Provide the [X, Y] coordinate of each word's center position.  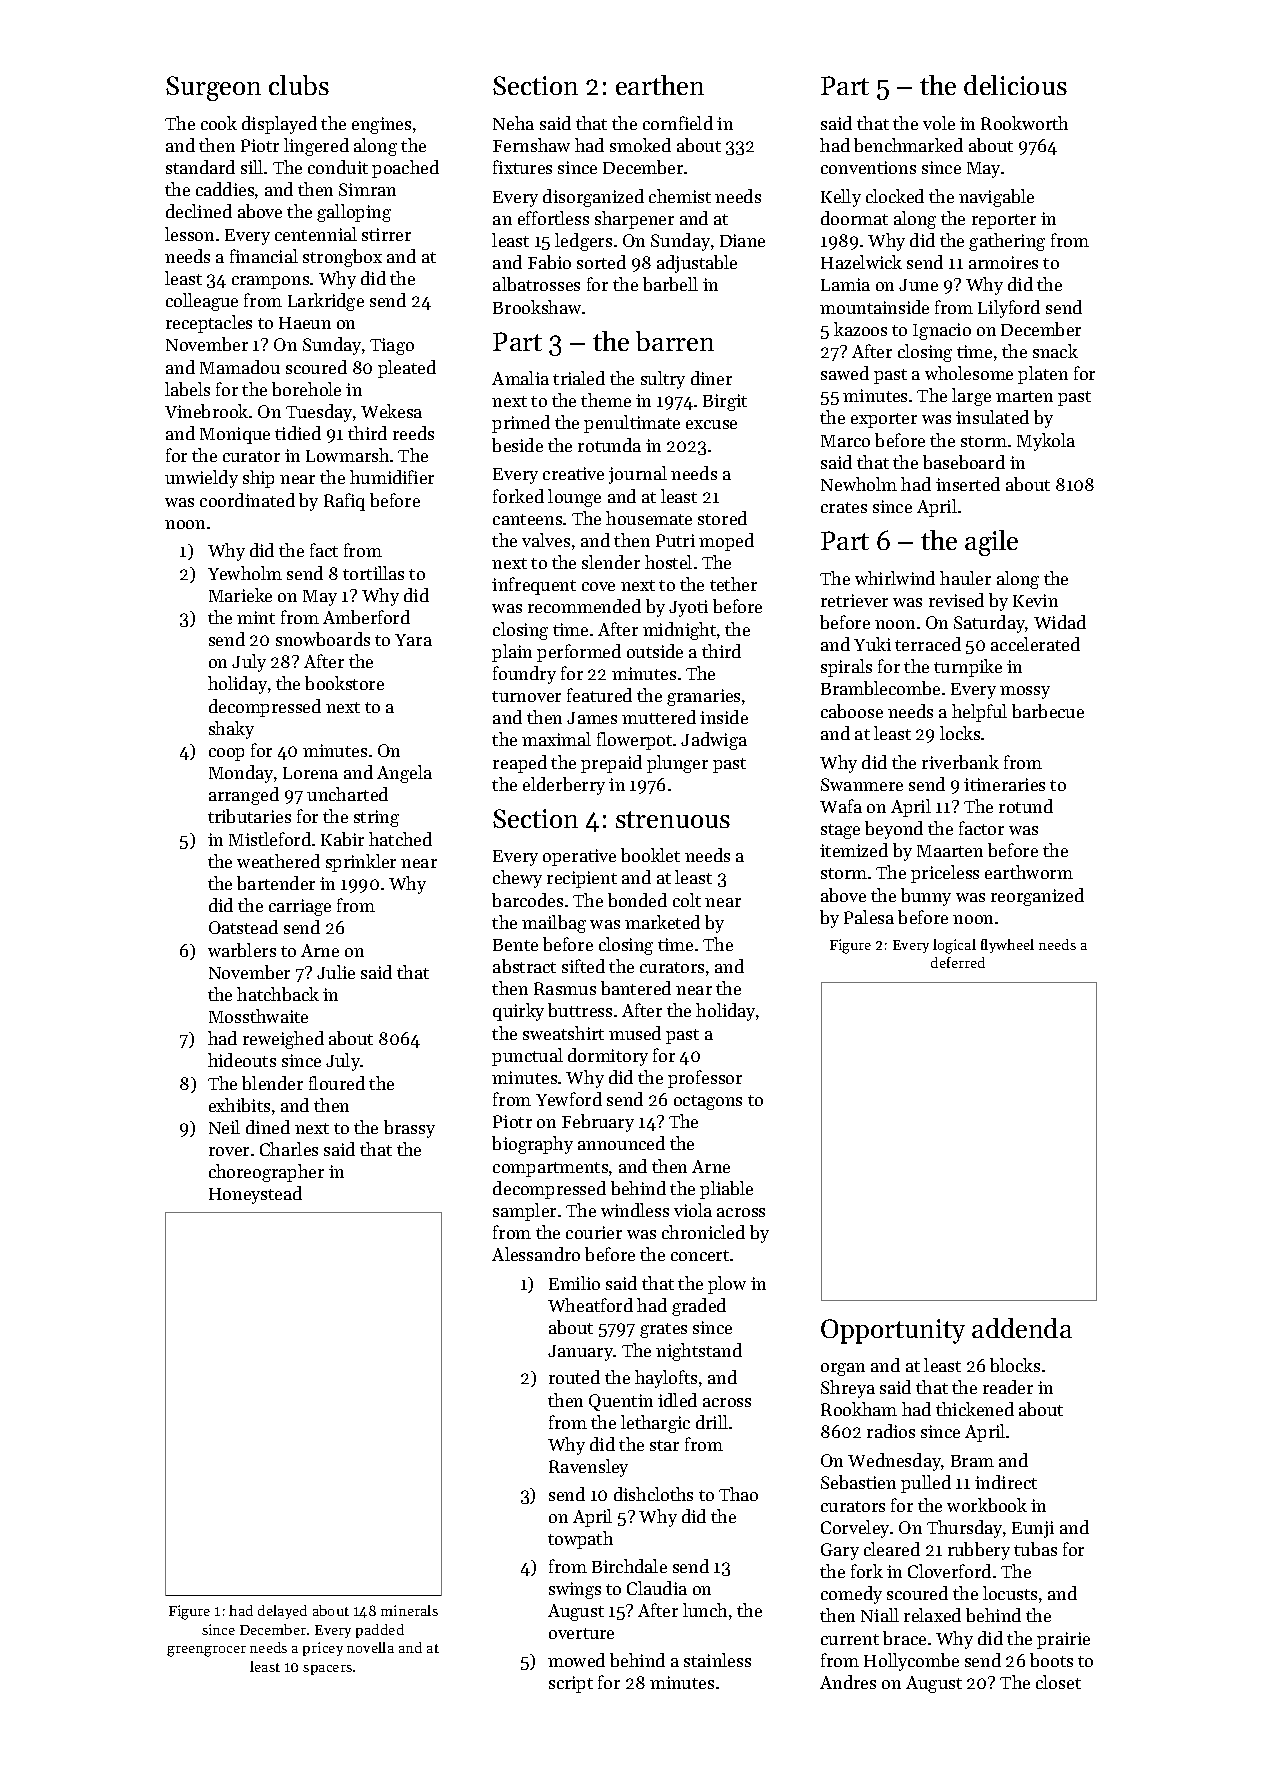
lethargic [655, 1424]
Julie [336, 972]
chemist [680, 196]
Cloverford [949, 1571]
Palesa [869, 917]
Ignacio [942, 331]
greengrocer [206, 1651]
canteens [527, 519]
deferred [958, 962]
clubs [299, 85]
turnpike [968, 668]
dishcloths [653, 1494]
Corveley [855, 1529]
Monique [235, 435]
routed [574, 1377]
